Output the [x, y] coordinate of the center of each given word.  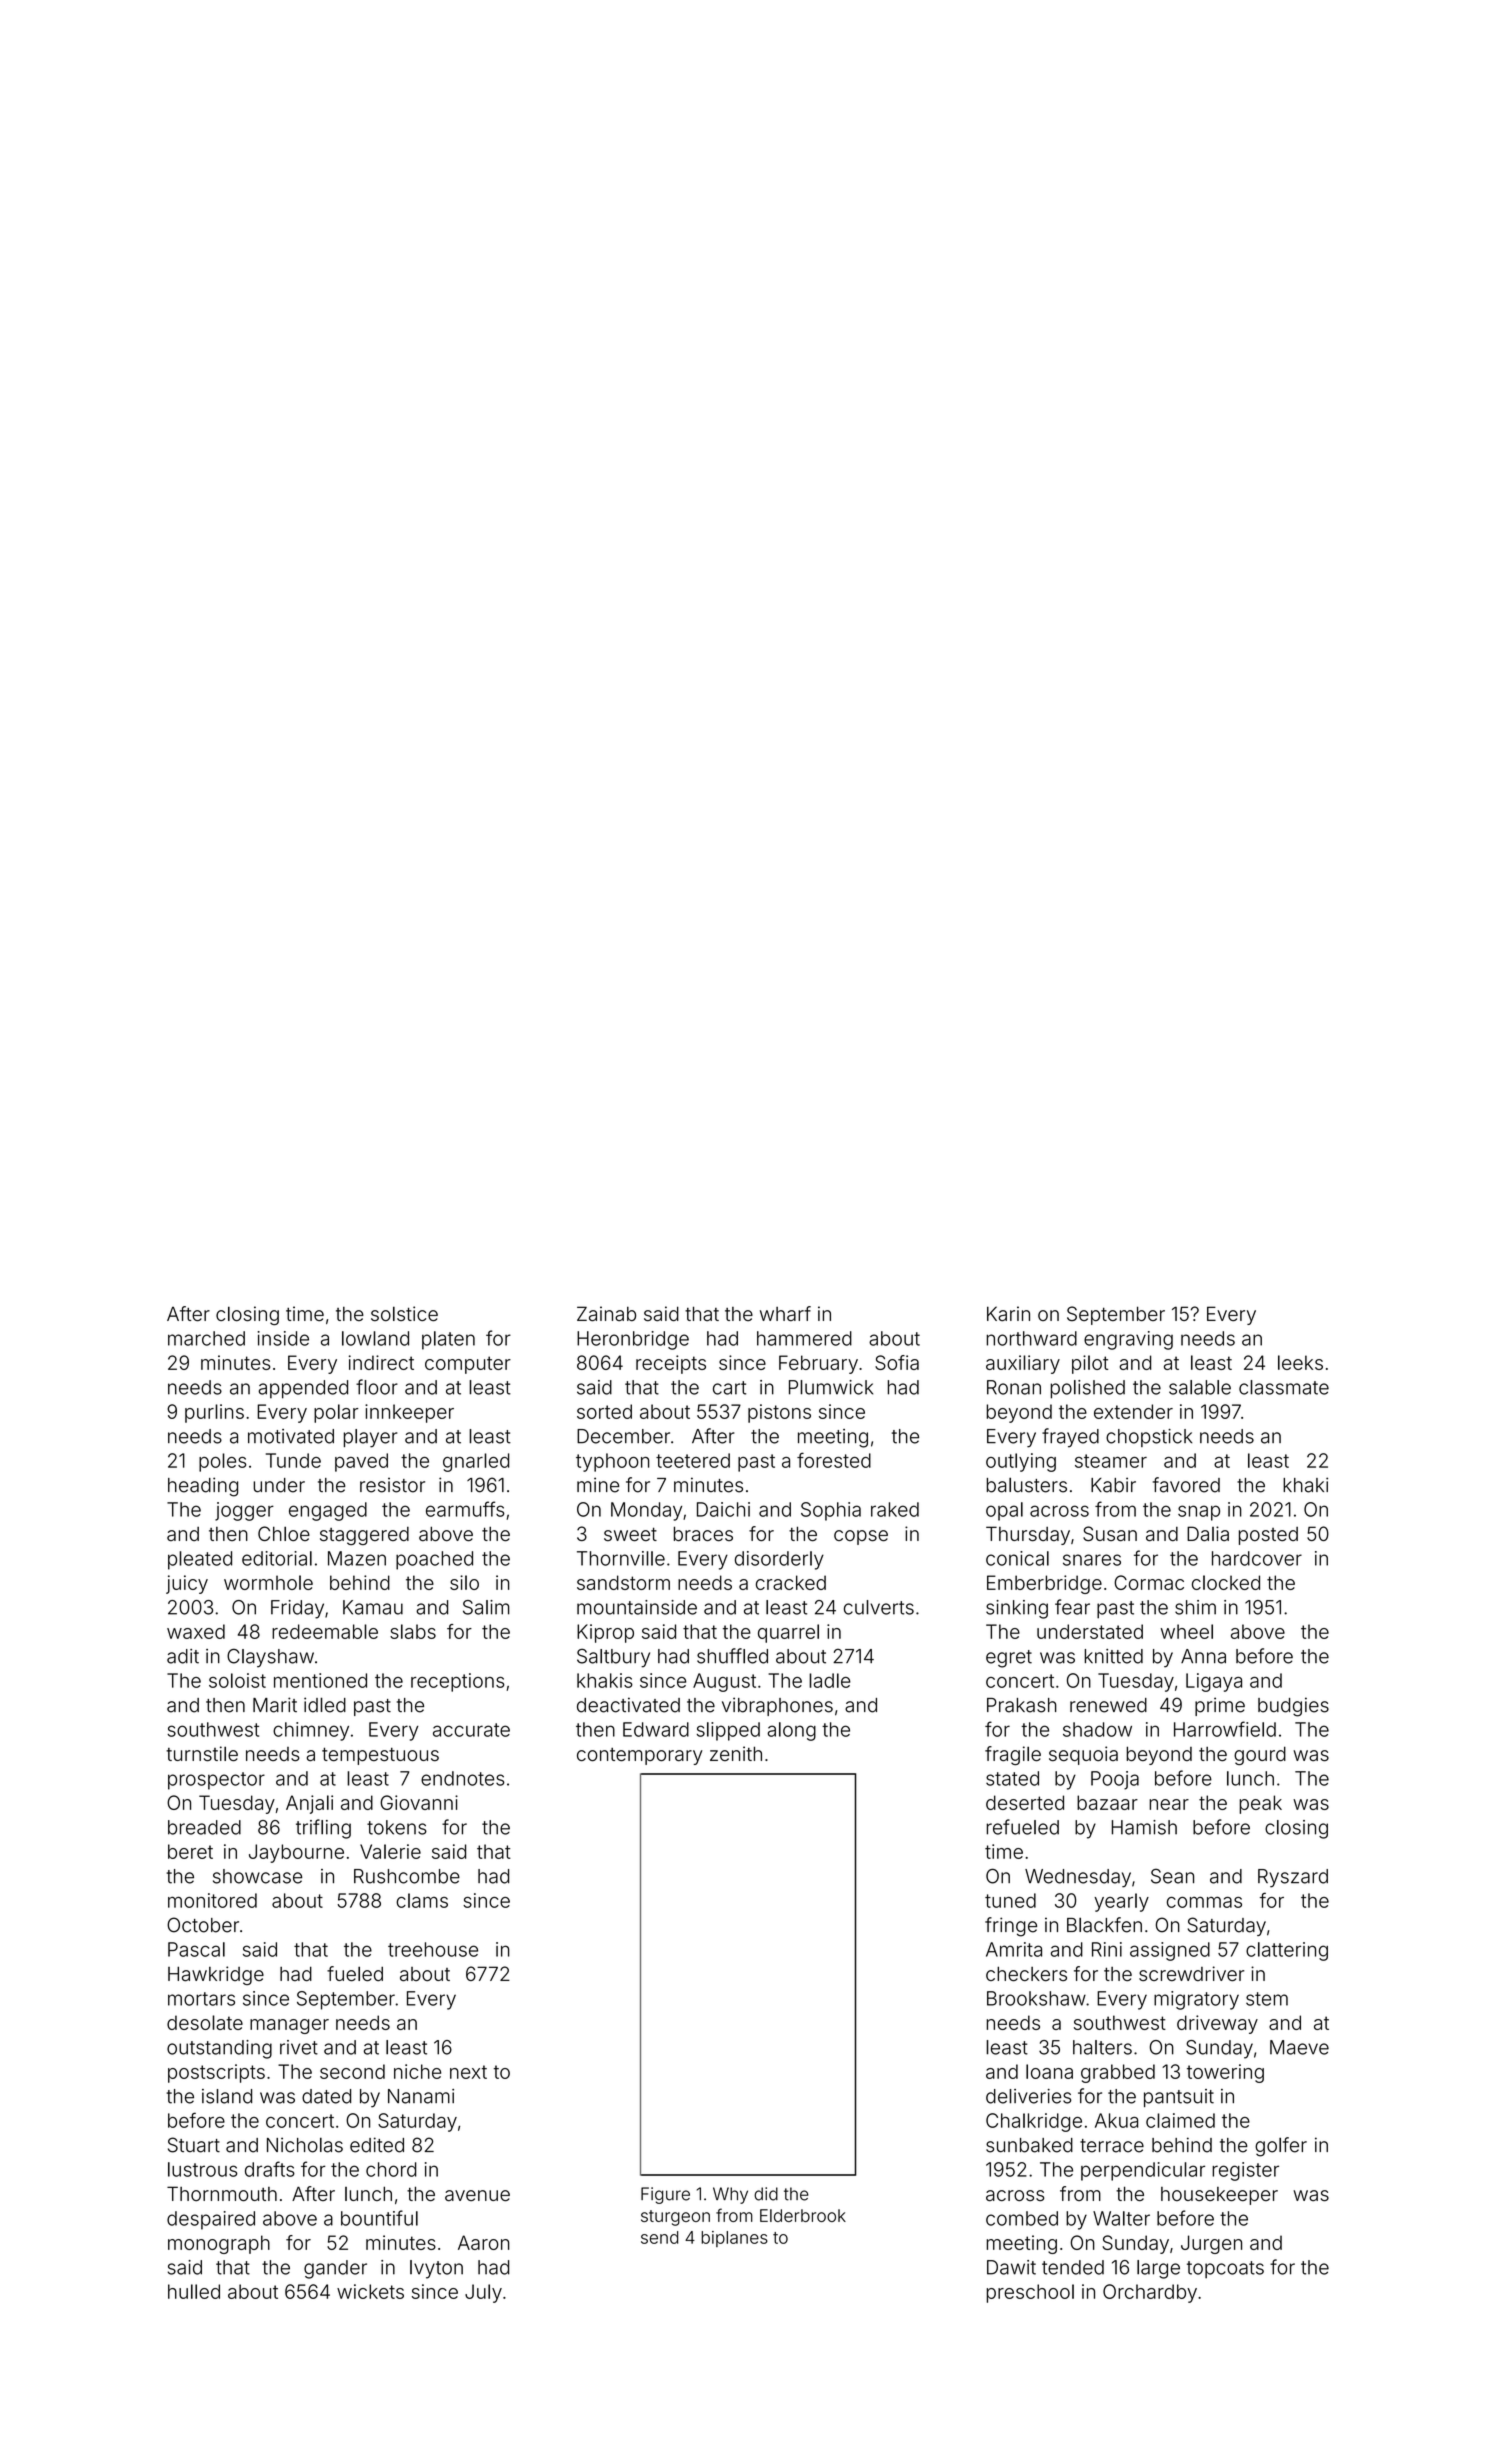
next [468, 2072]
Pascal [196, 1949]
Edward [656, 1729]
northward [1031, 1338]
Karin [1008, 1313]
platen [448, 1340]
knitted [1114, 1656]
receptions [458, 1682]
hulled [194, 2291]
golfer [1281, 2147]
